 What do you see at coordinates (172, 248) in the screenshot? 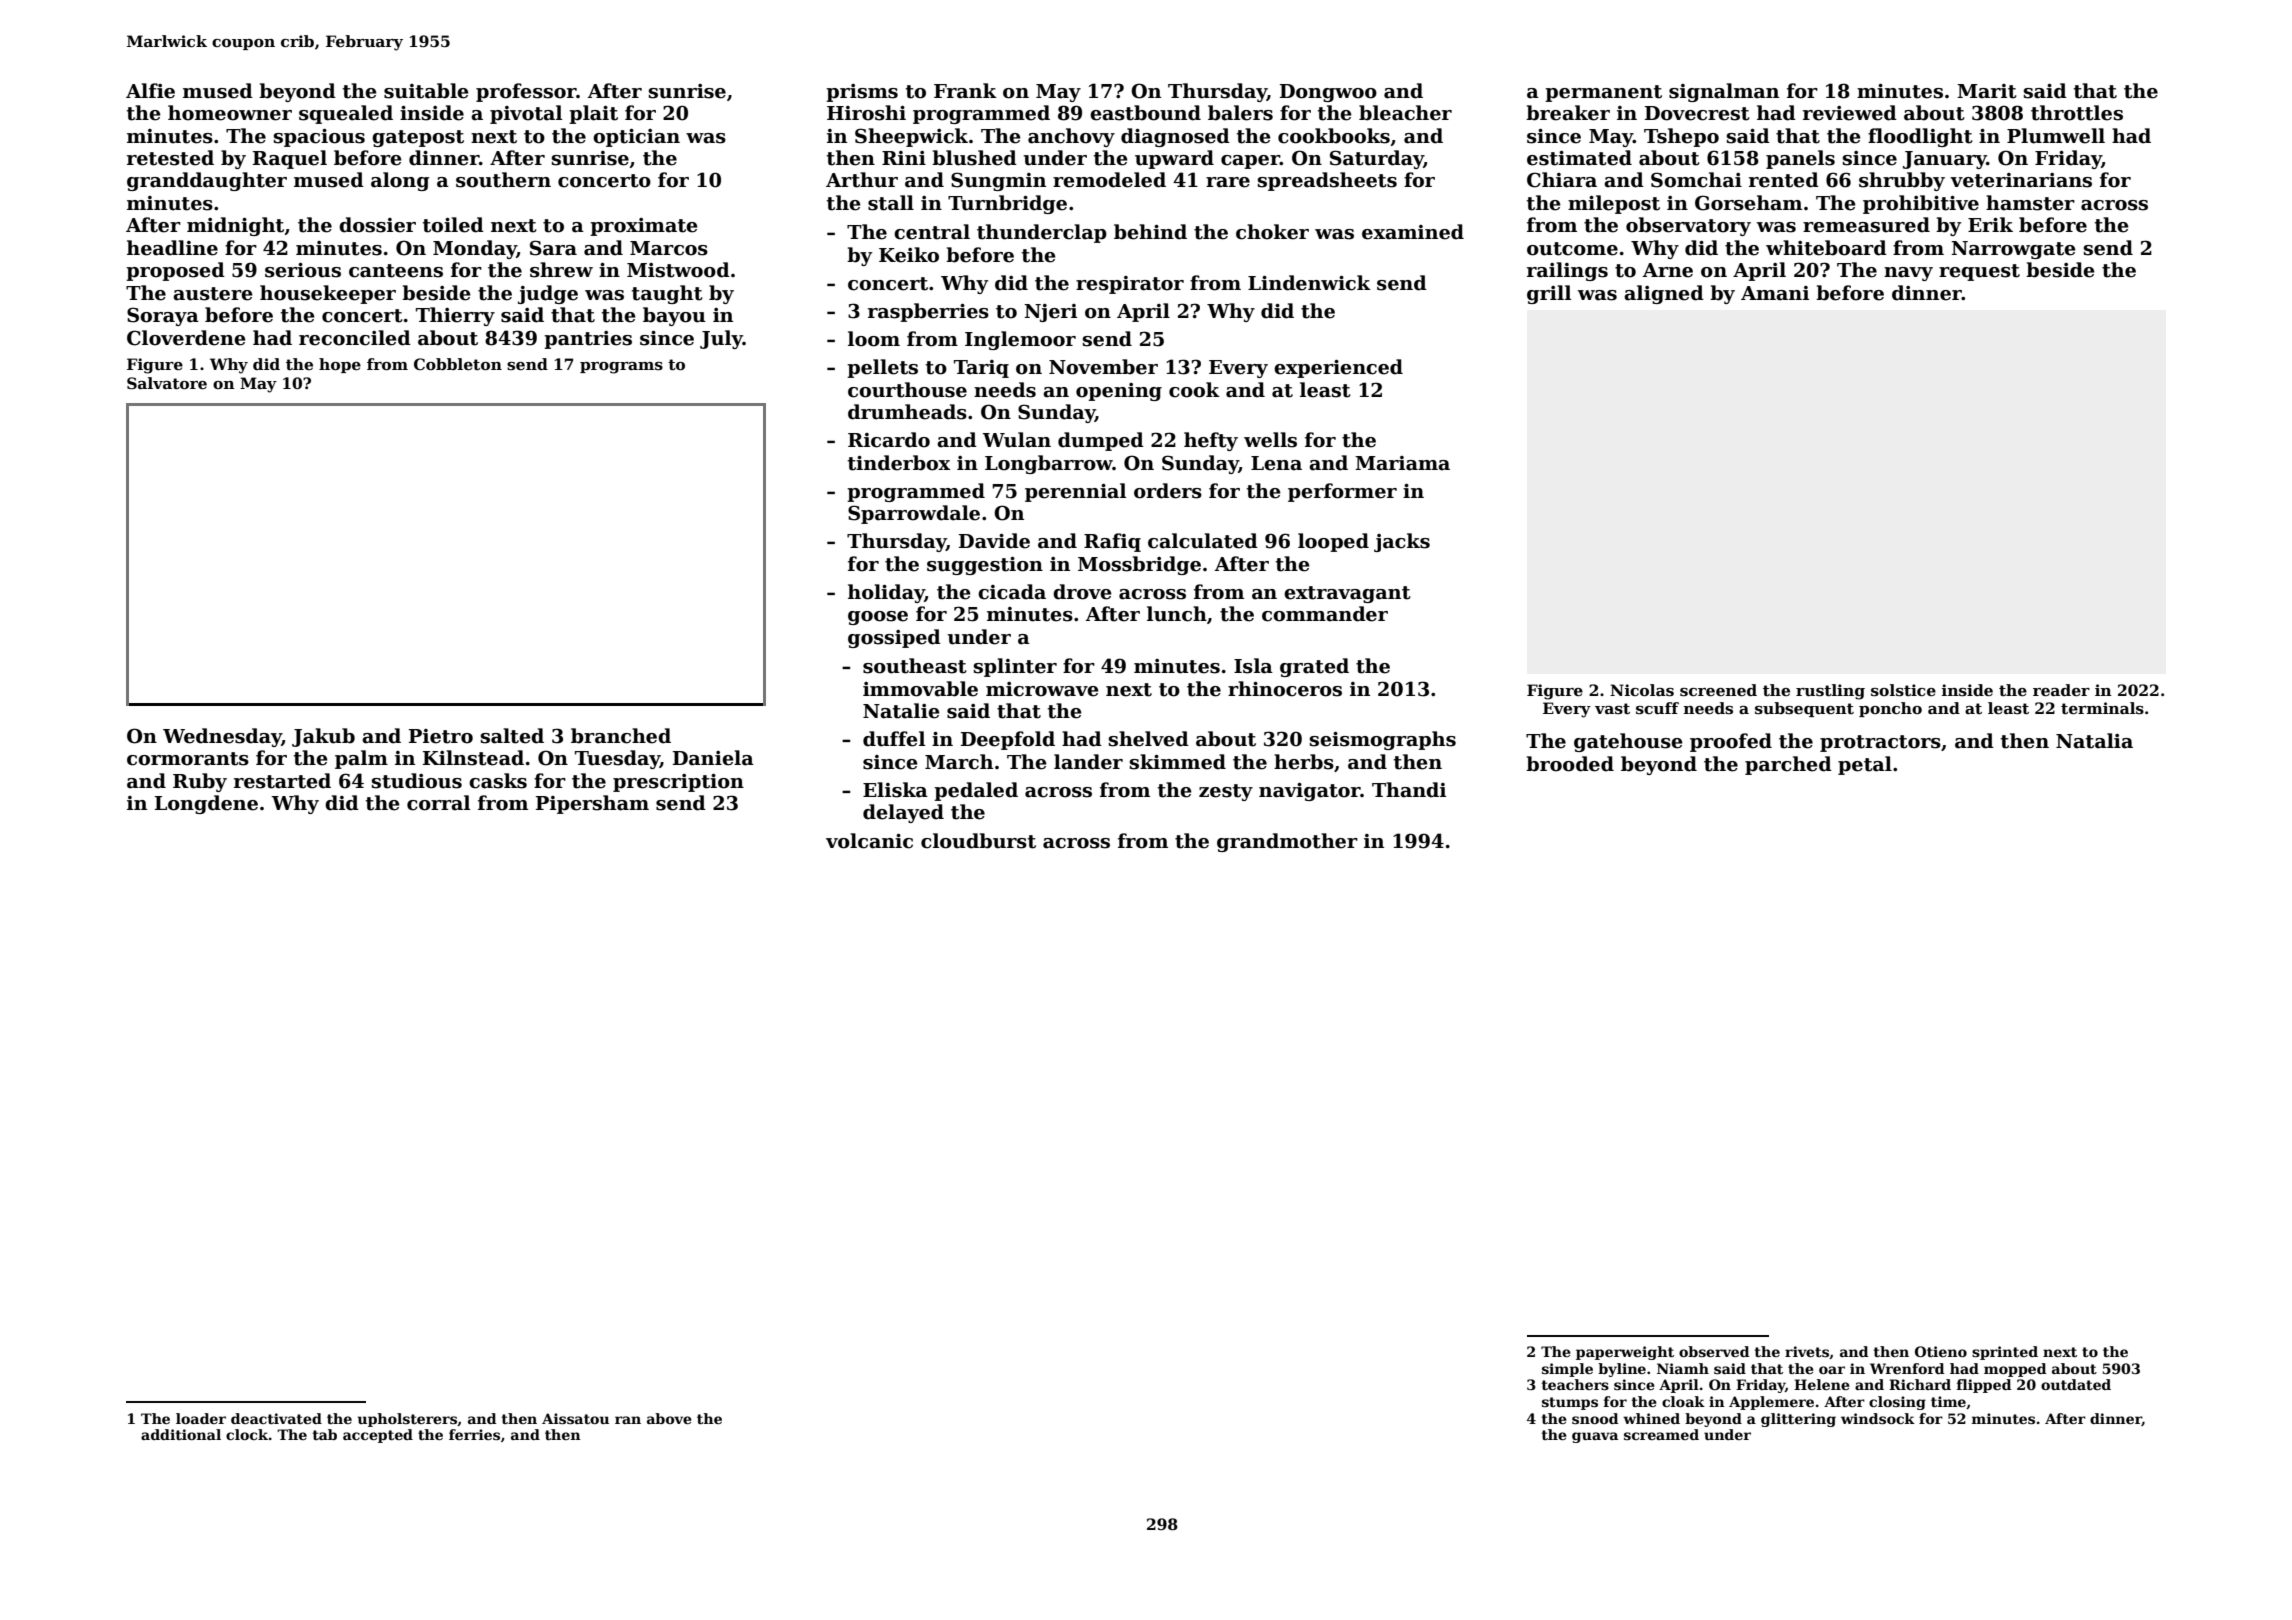
I see `headline` at bounding box center [172, 248].
